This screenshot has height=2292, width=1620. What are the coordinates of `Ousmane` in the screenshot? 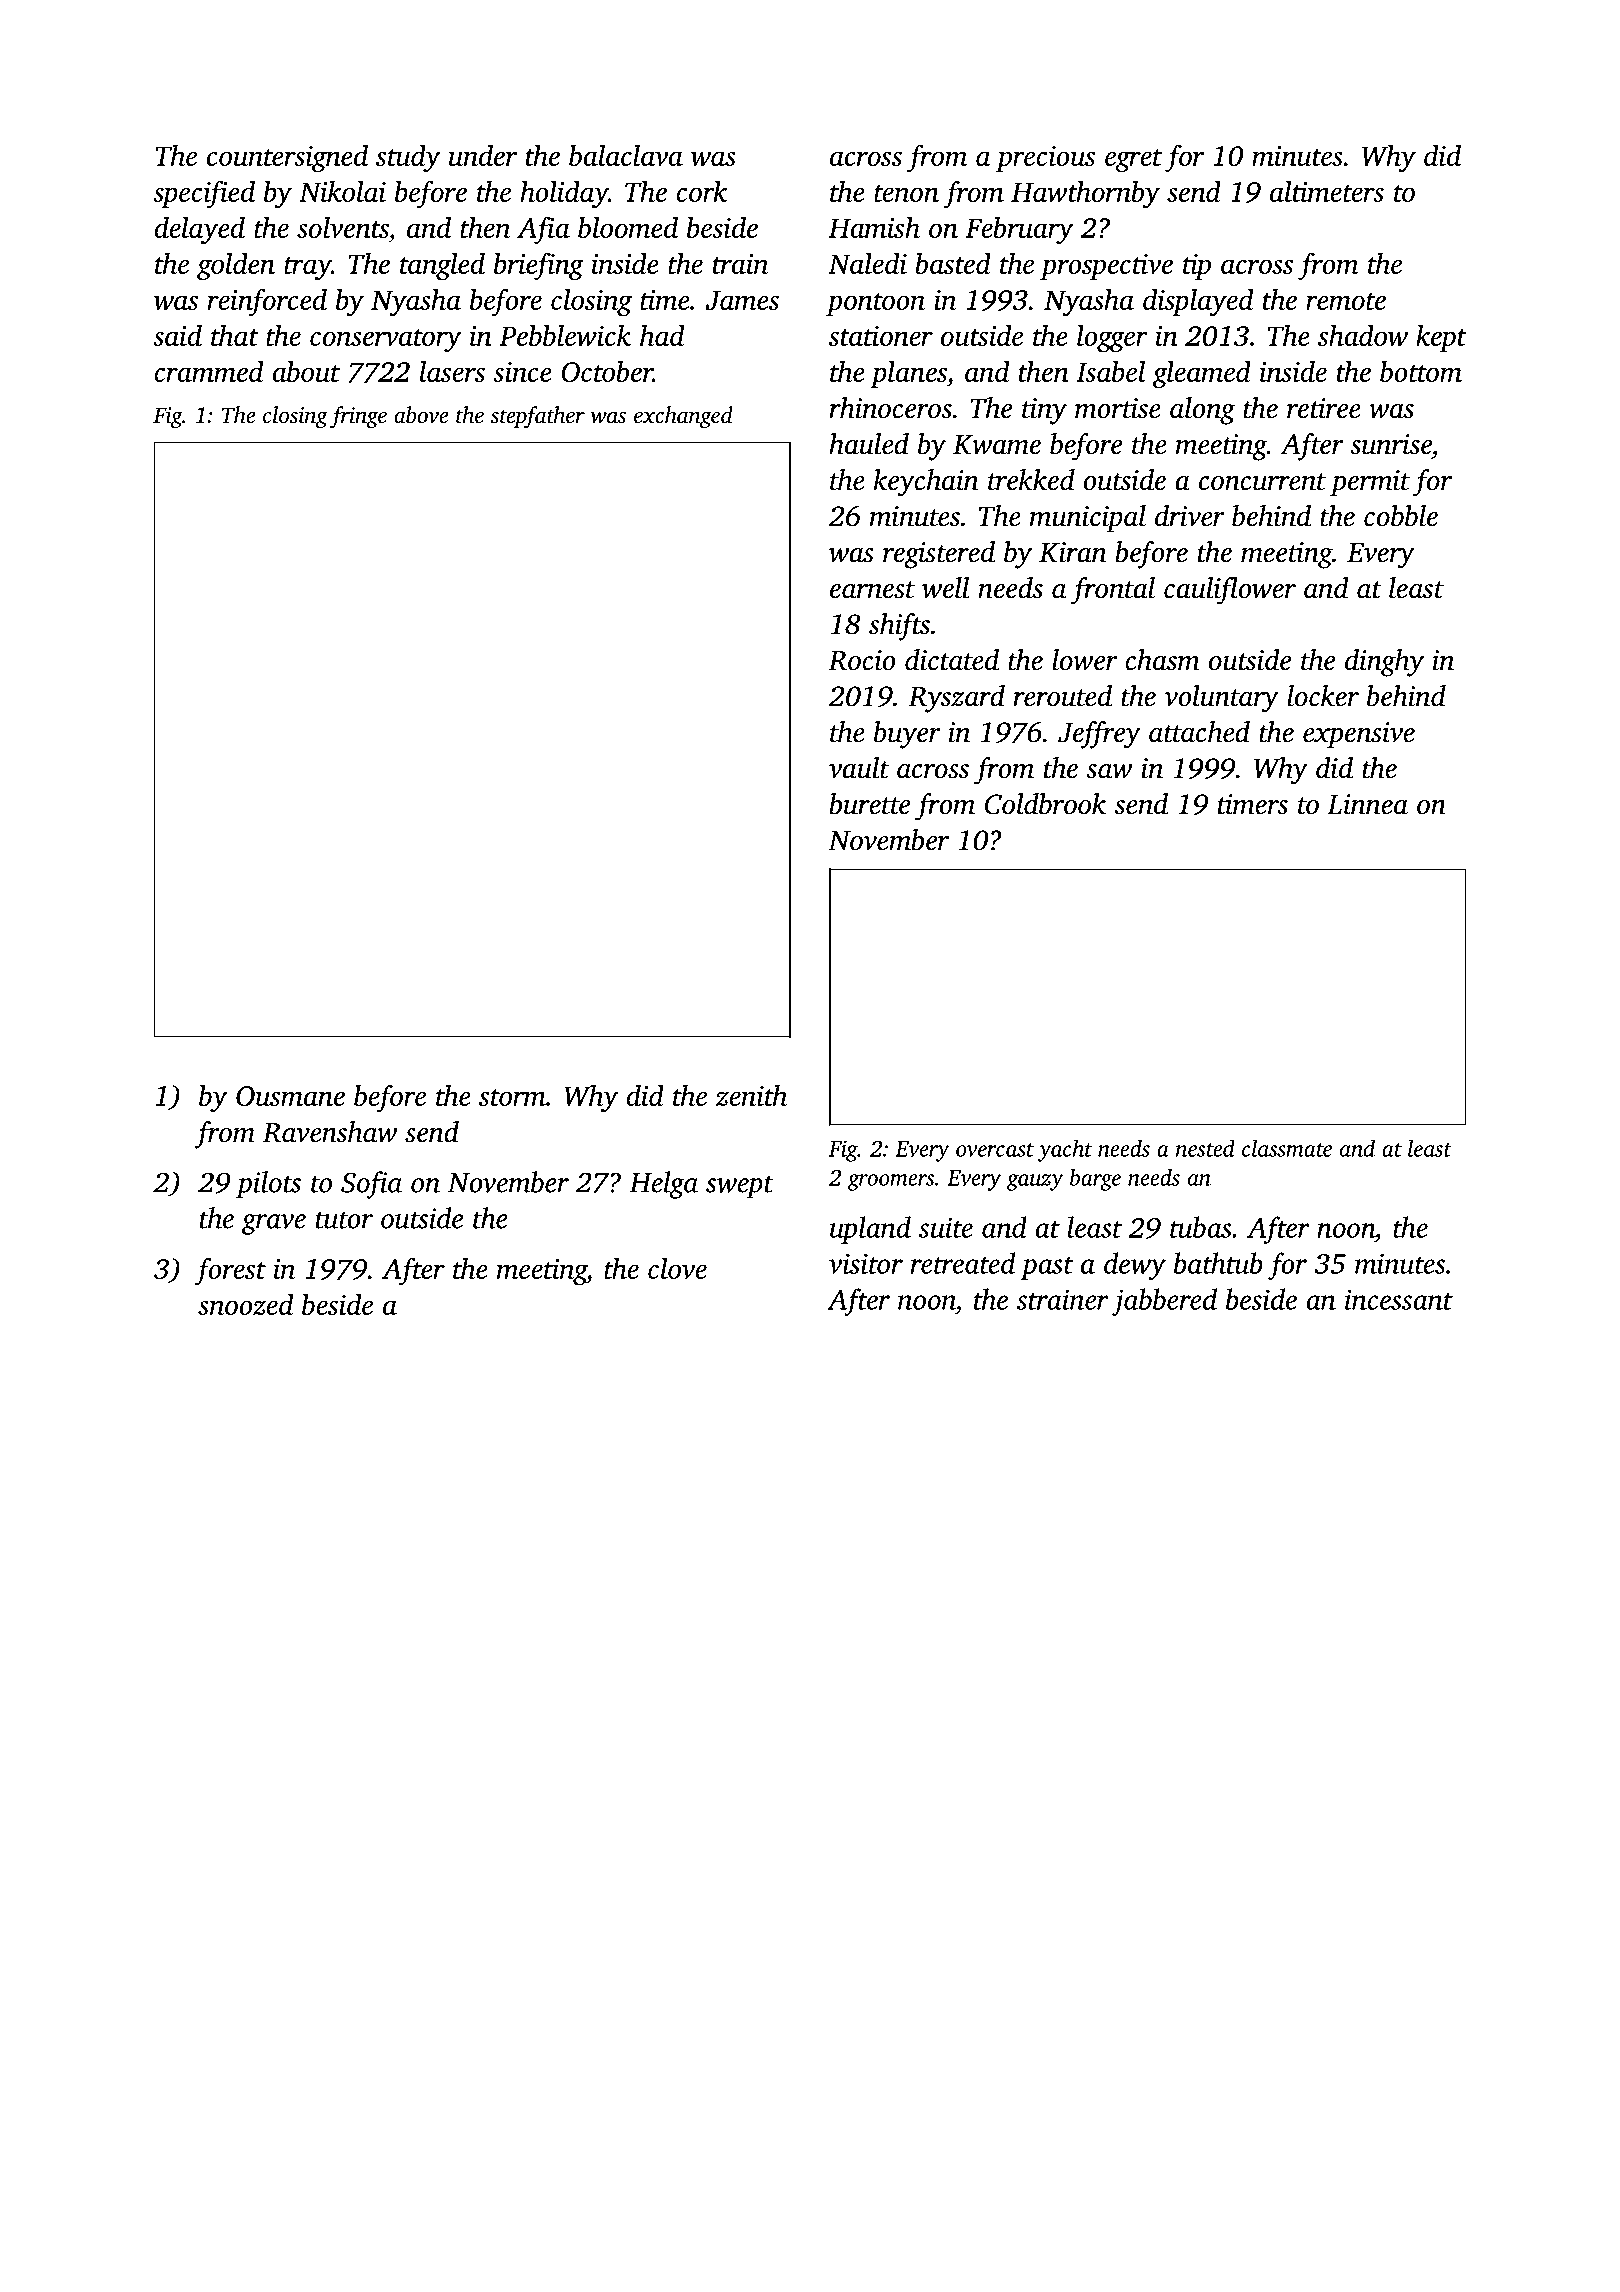 It's located at (290, 1096).
